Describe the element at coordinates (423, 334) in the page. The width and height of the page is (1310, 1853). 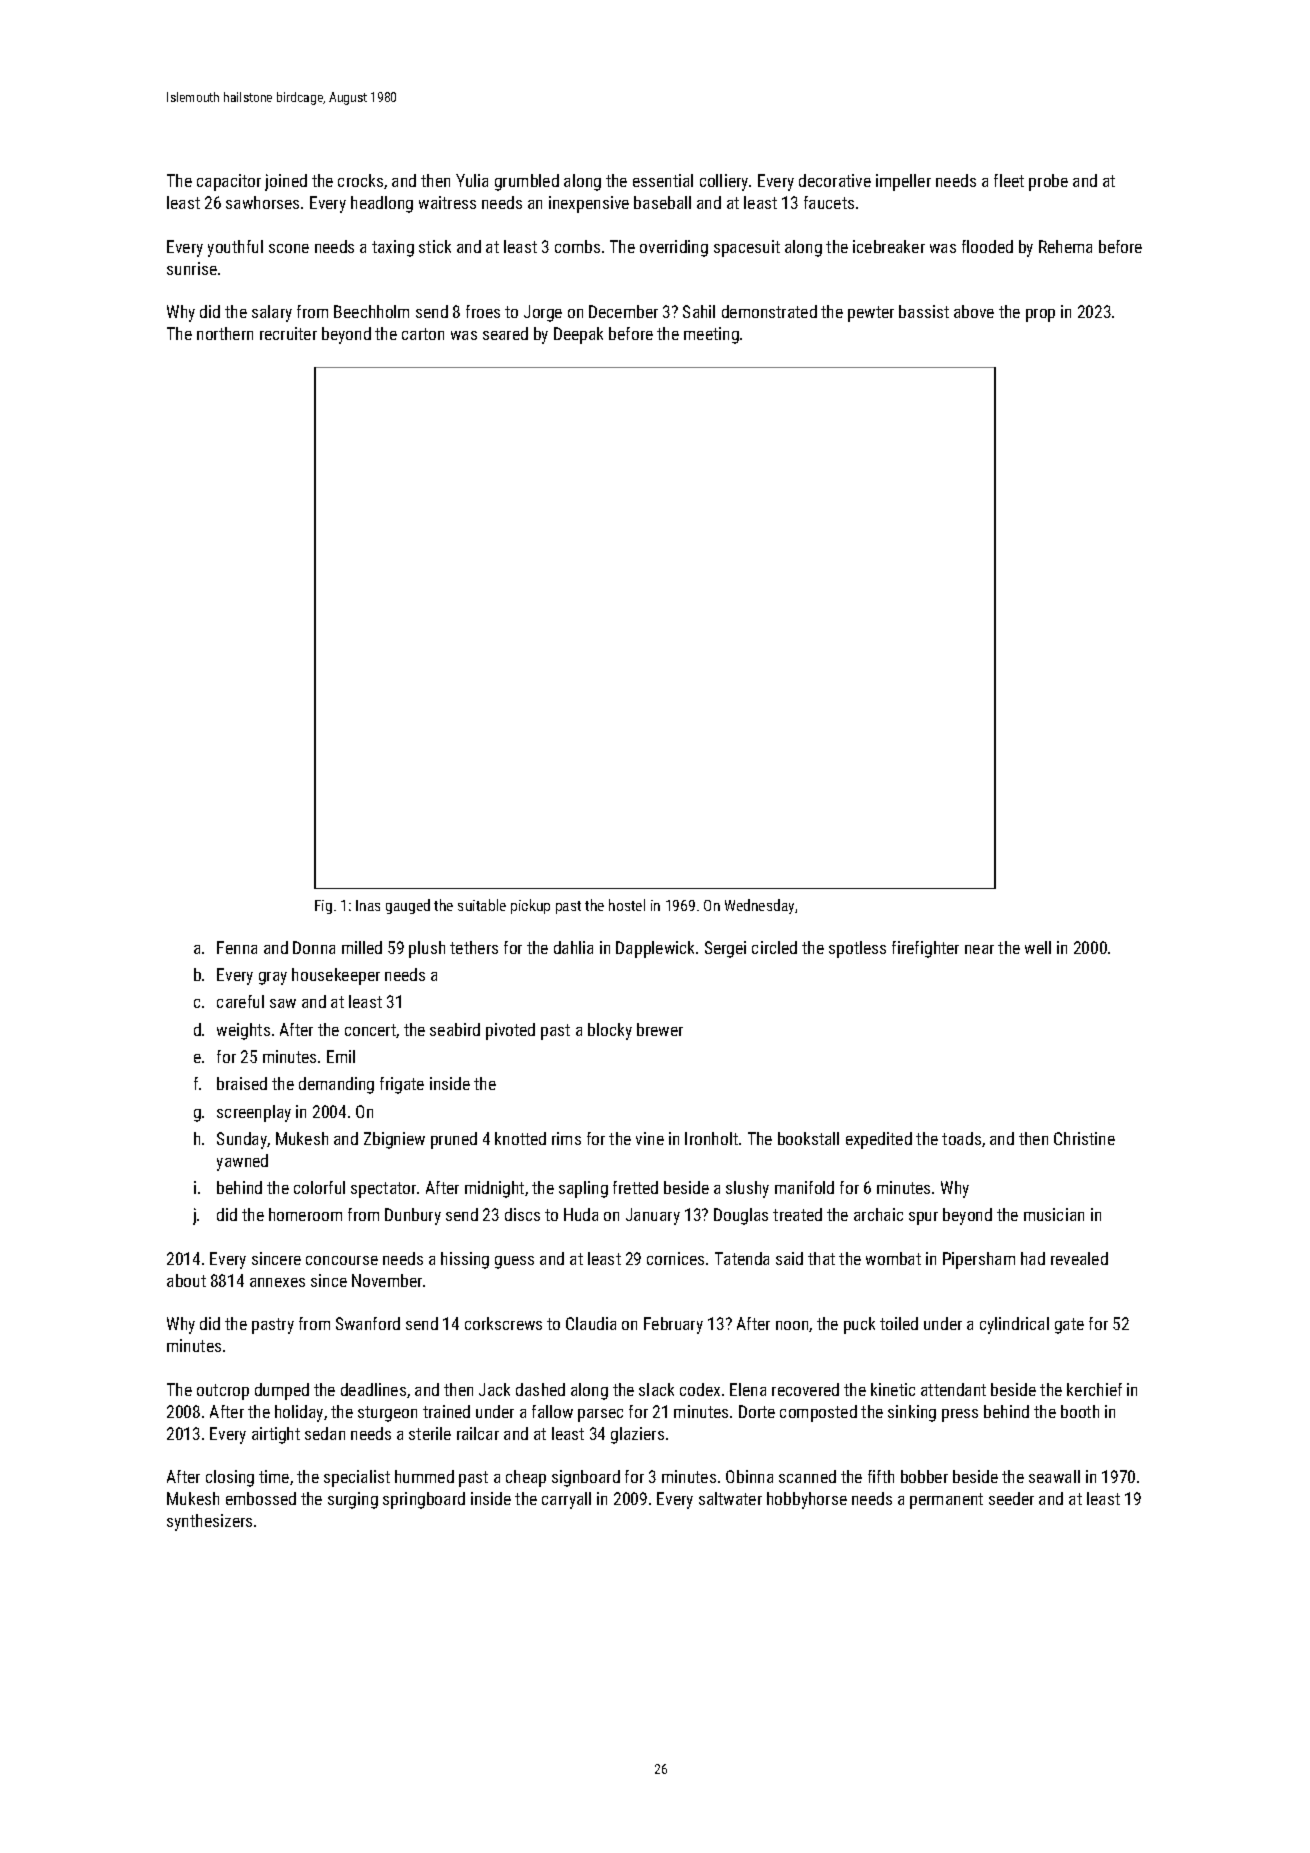
I see `carton` at that location.
